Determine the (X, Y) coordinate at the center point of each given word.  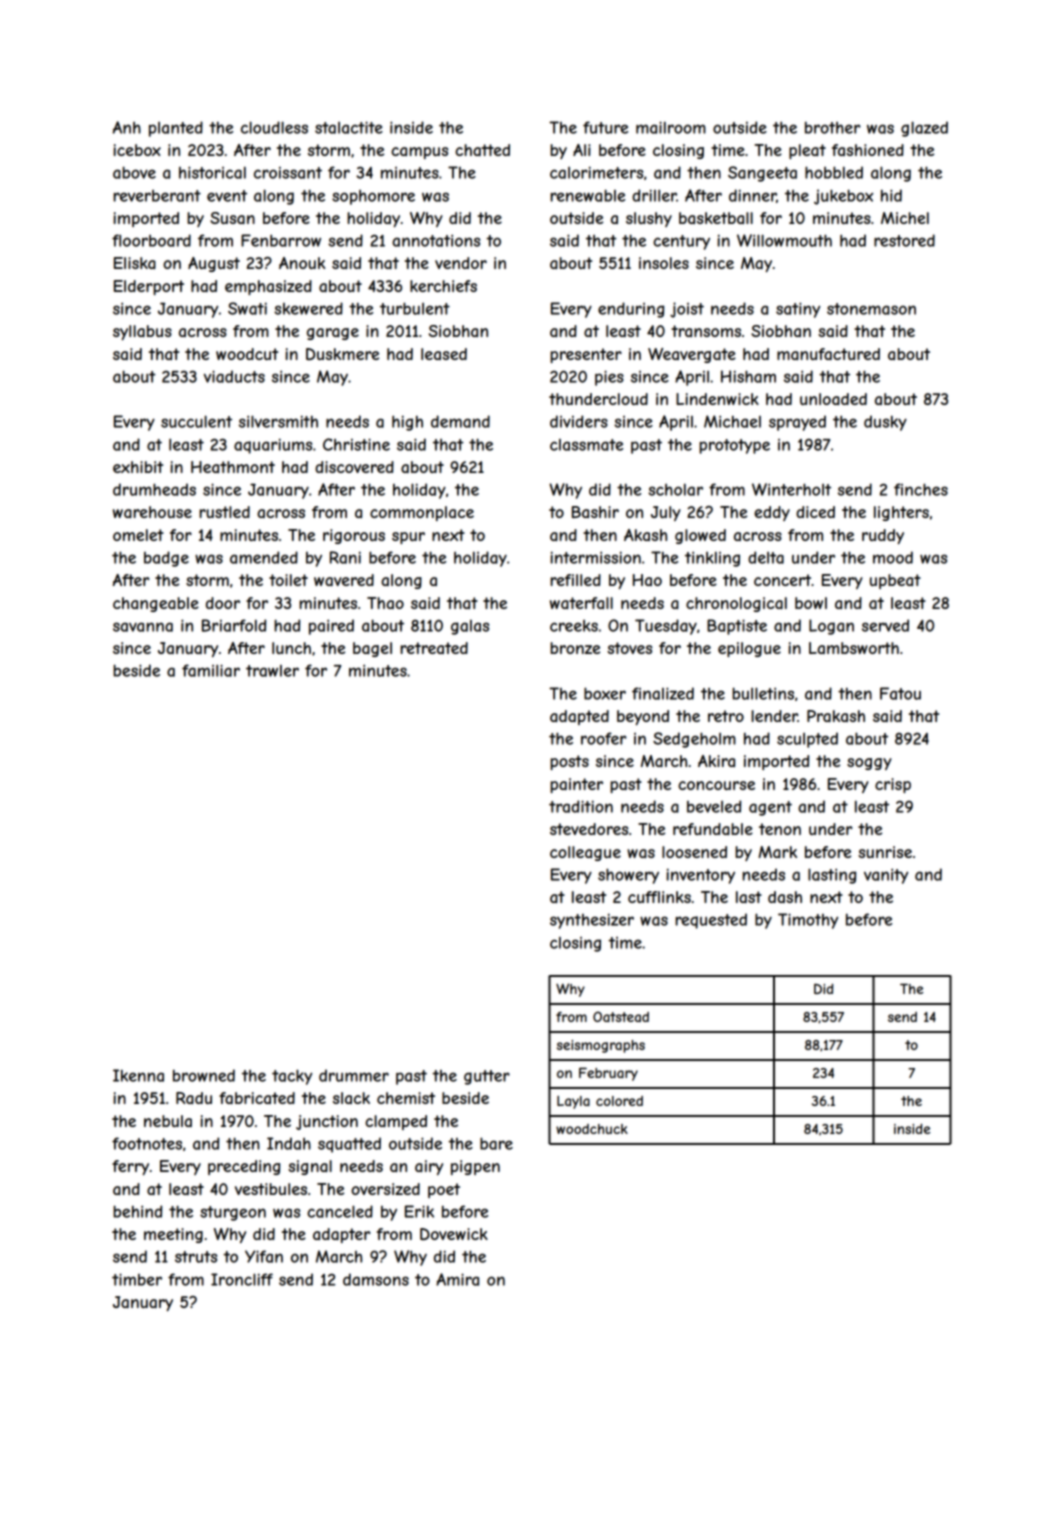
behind (137, 1211)
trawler (272, 671)
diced (815, 512)
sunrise (885, 852)
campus (419, 153)
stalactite (349, 127)
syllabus (142, 332)
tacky (292, 1077)
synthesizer (592, 921)
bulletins (763, 693)
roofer (604, 738)
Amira (457, 1279)
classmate (586, 445)
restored (904, 240)
